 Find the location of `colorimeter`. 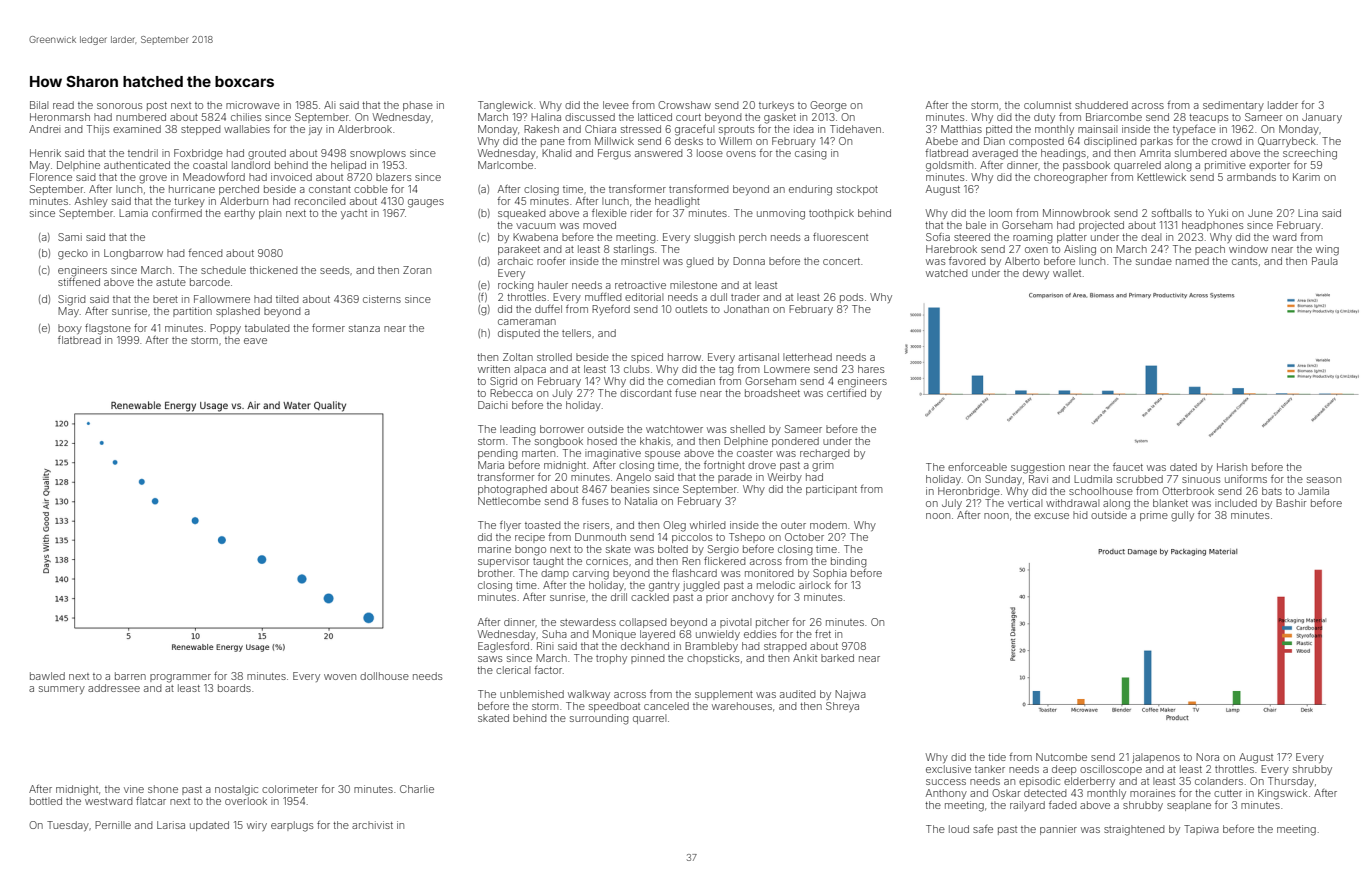

colorimeter is located at coordinates (290, 789).
